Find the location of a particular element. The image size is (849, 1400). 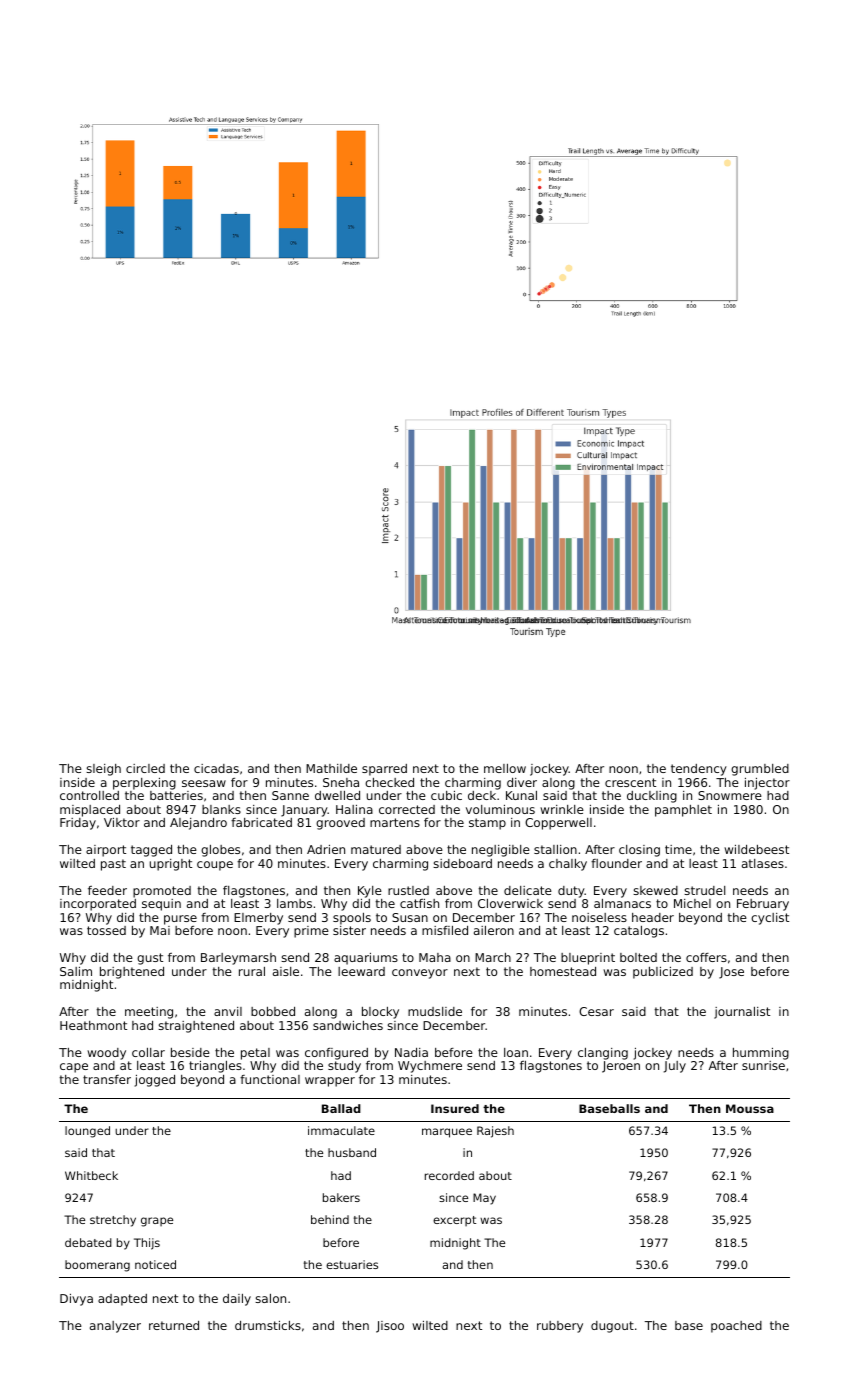

Insured is located at coordinates (455, 1108).
